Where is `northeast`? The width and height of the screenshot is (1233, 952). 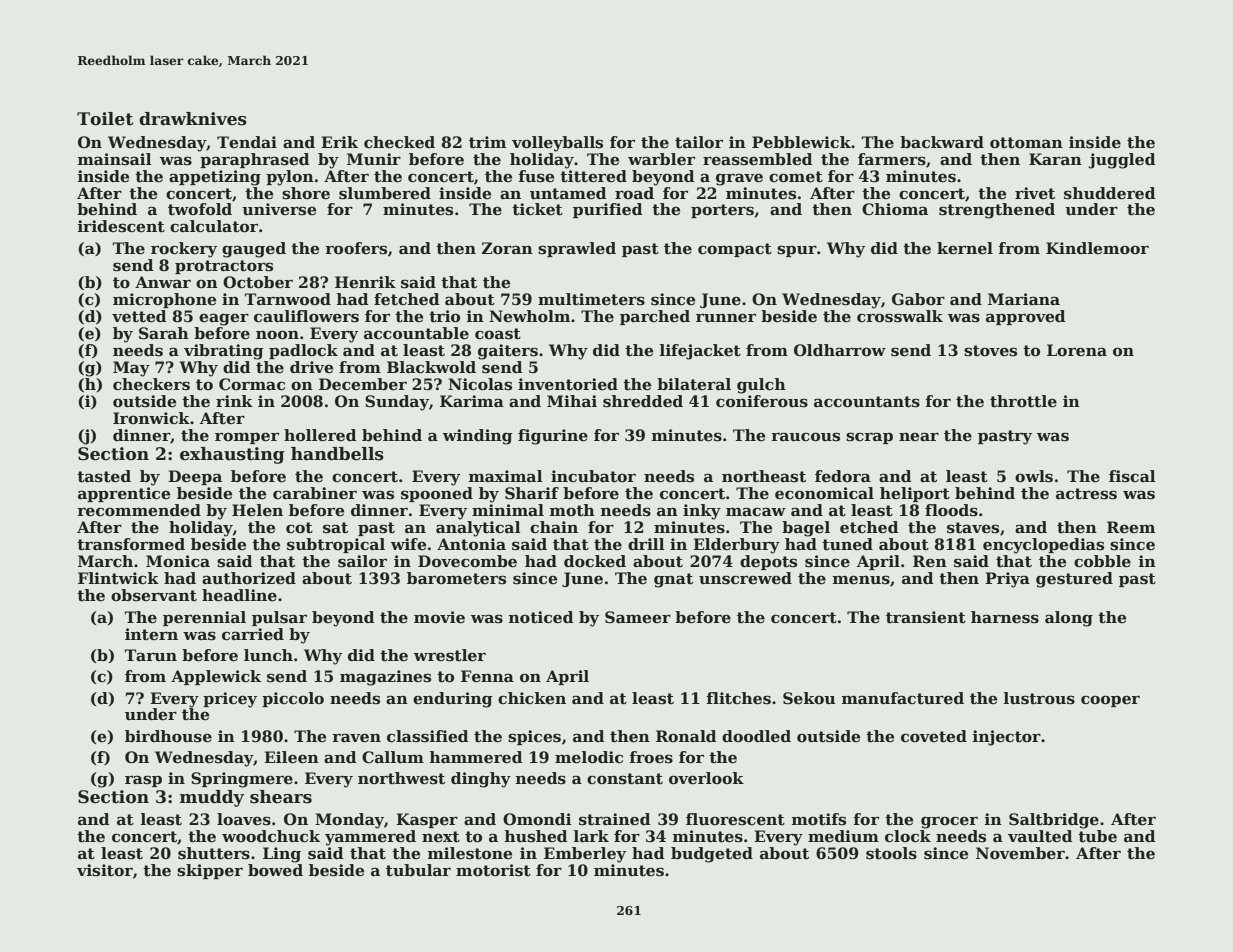 northeast is located at coordinates (764, 476).
